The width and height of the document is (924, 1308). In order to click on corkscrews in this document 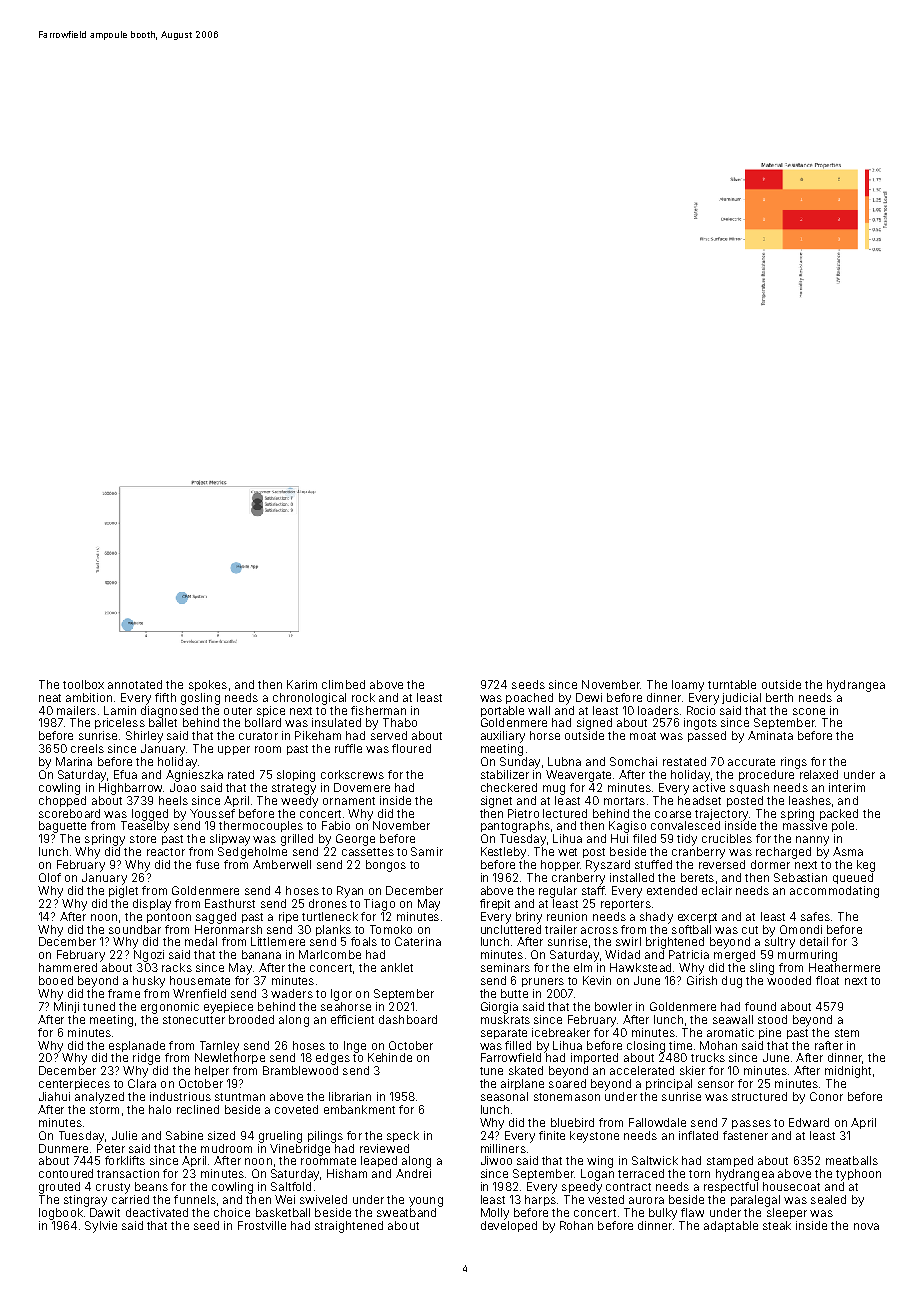, I will do `click(352, 774)`.
